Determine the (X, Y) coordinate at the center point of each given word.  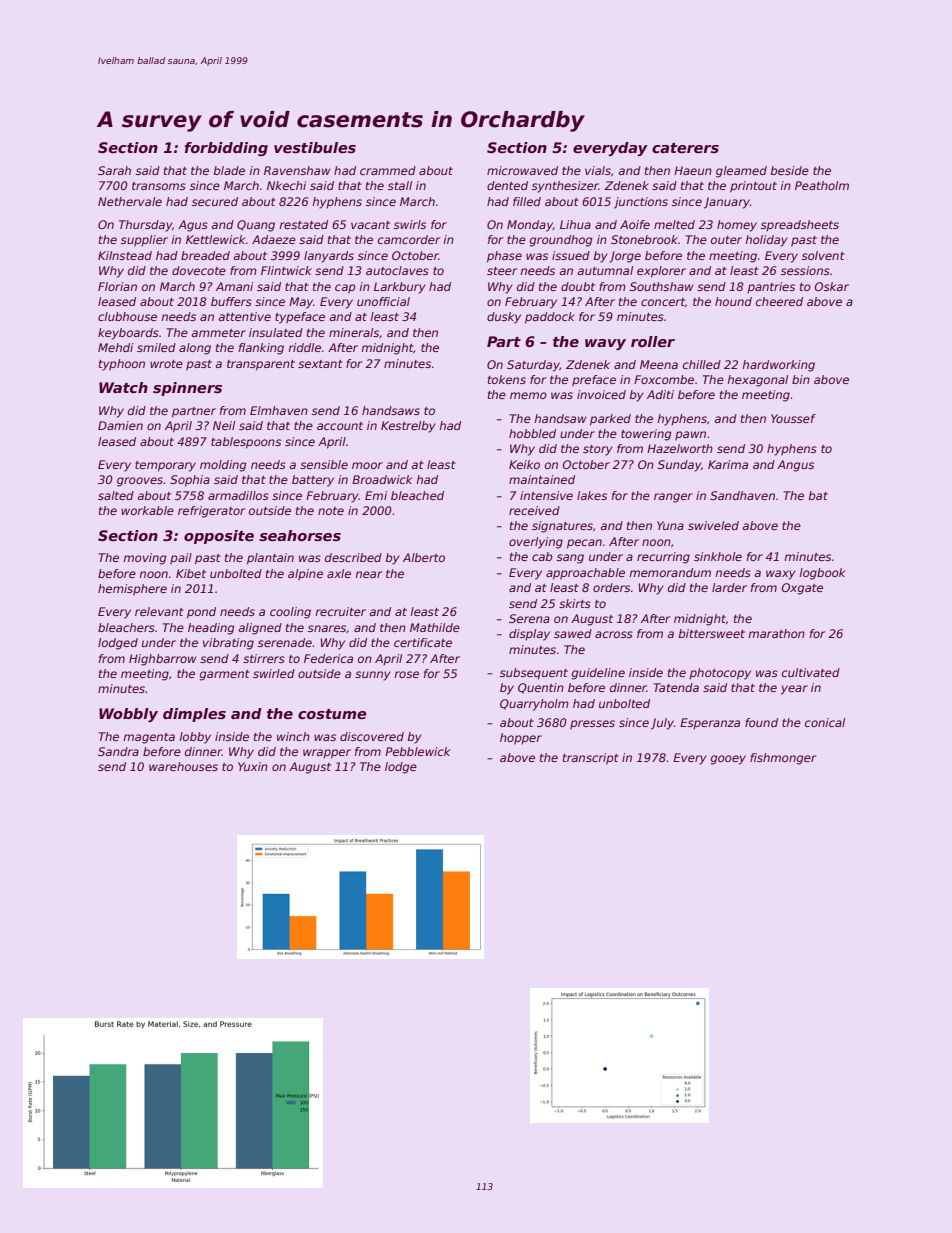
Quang (256, 226)
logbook (822, 574)
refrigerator (211, 512)
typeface (300, 318)
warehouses (183, 766)
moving (144, 559)
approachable (585, 574)
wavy (605, 344)
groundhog (560, 241)
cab (542, 556)
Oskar (831, 286)
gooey (728, 760)
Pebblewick (417, 751)
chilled (702, 364)
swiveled (713, 525)
